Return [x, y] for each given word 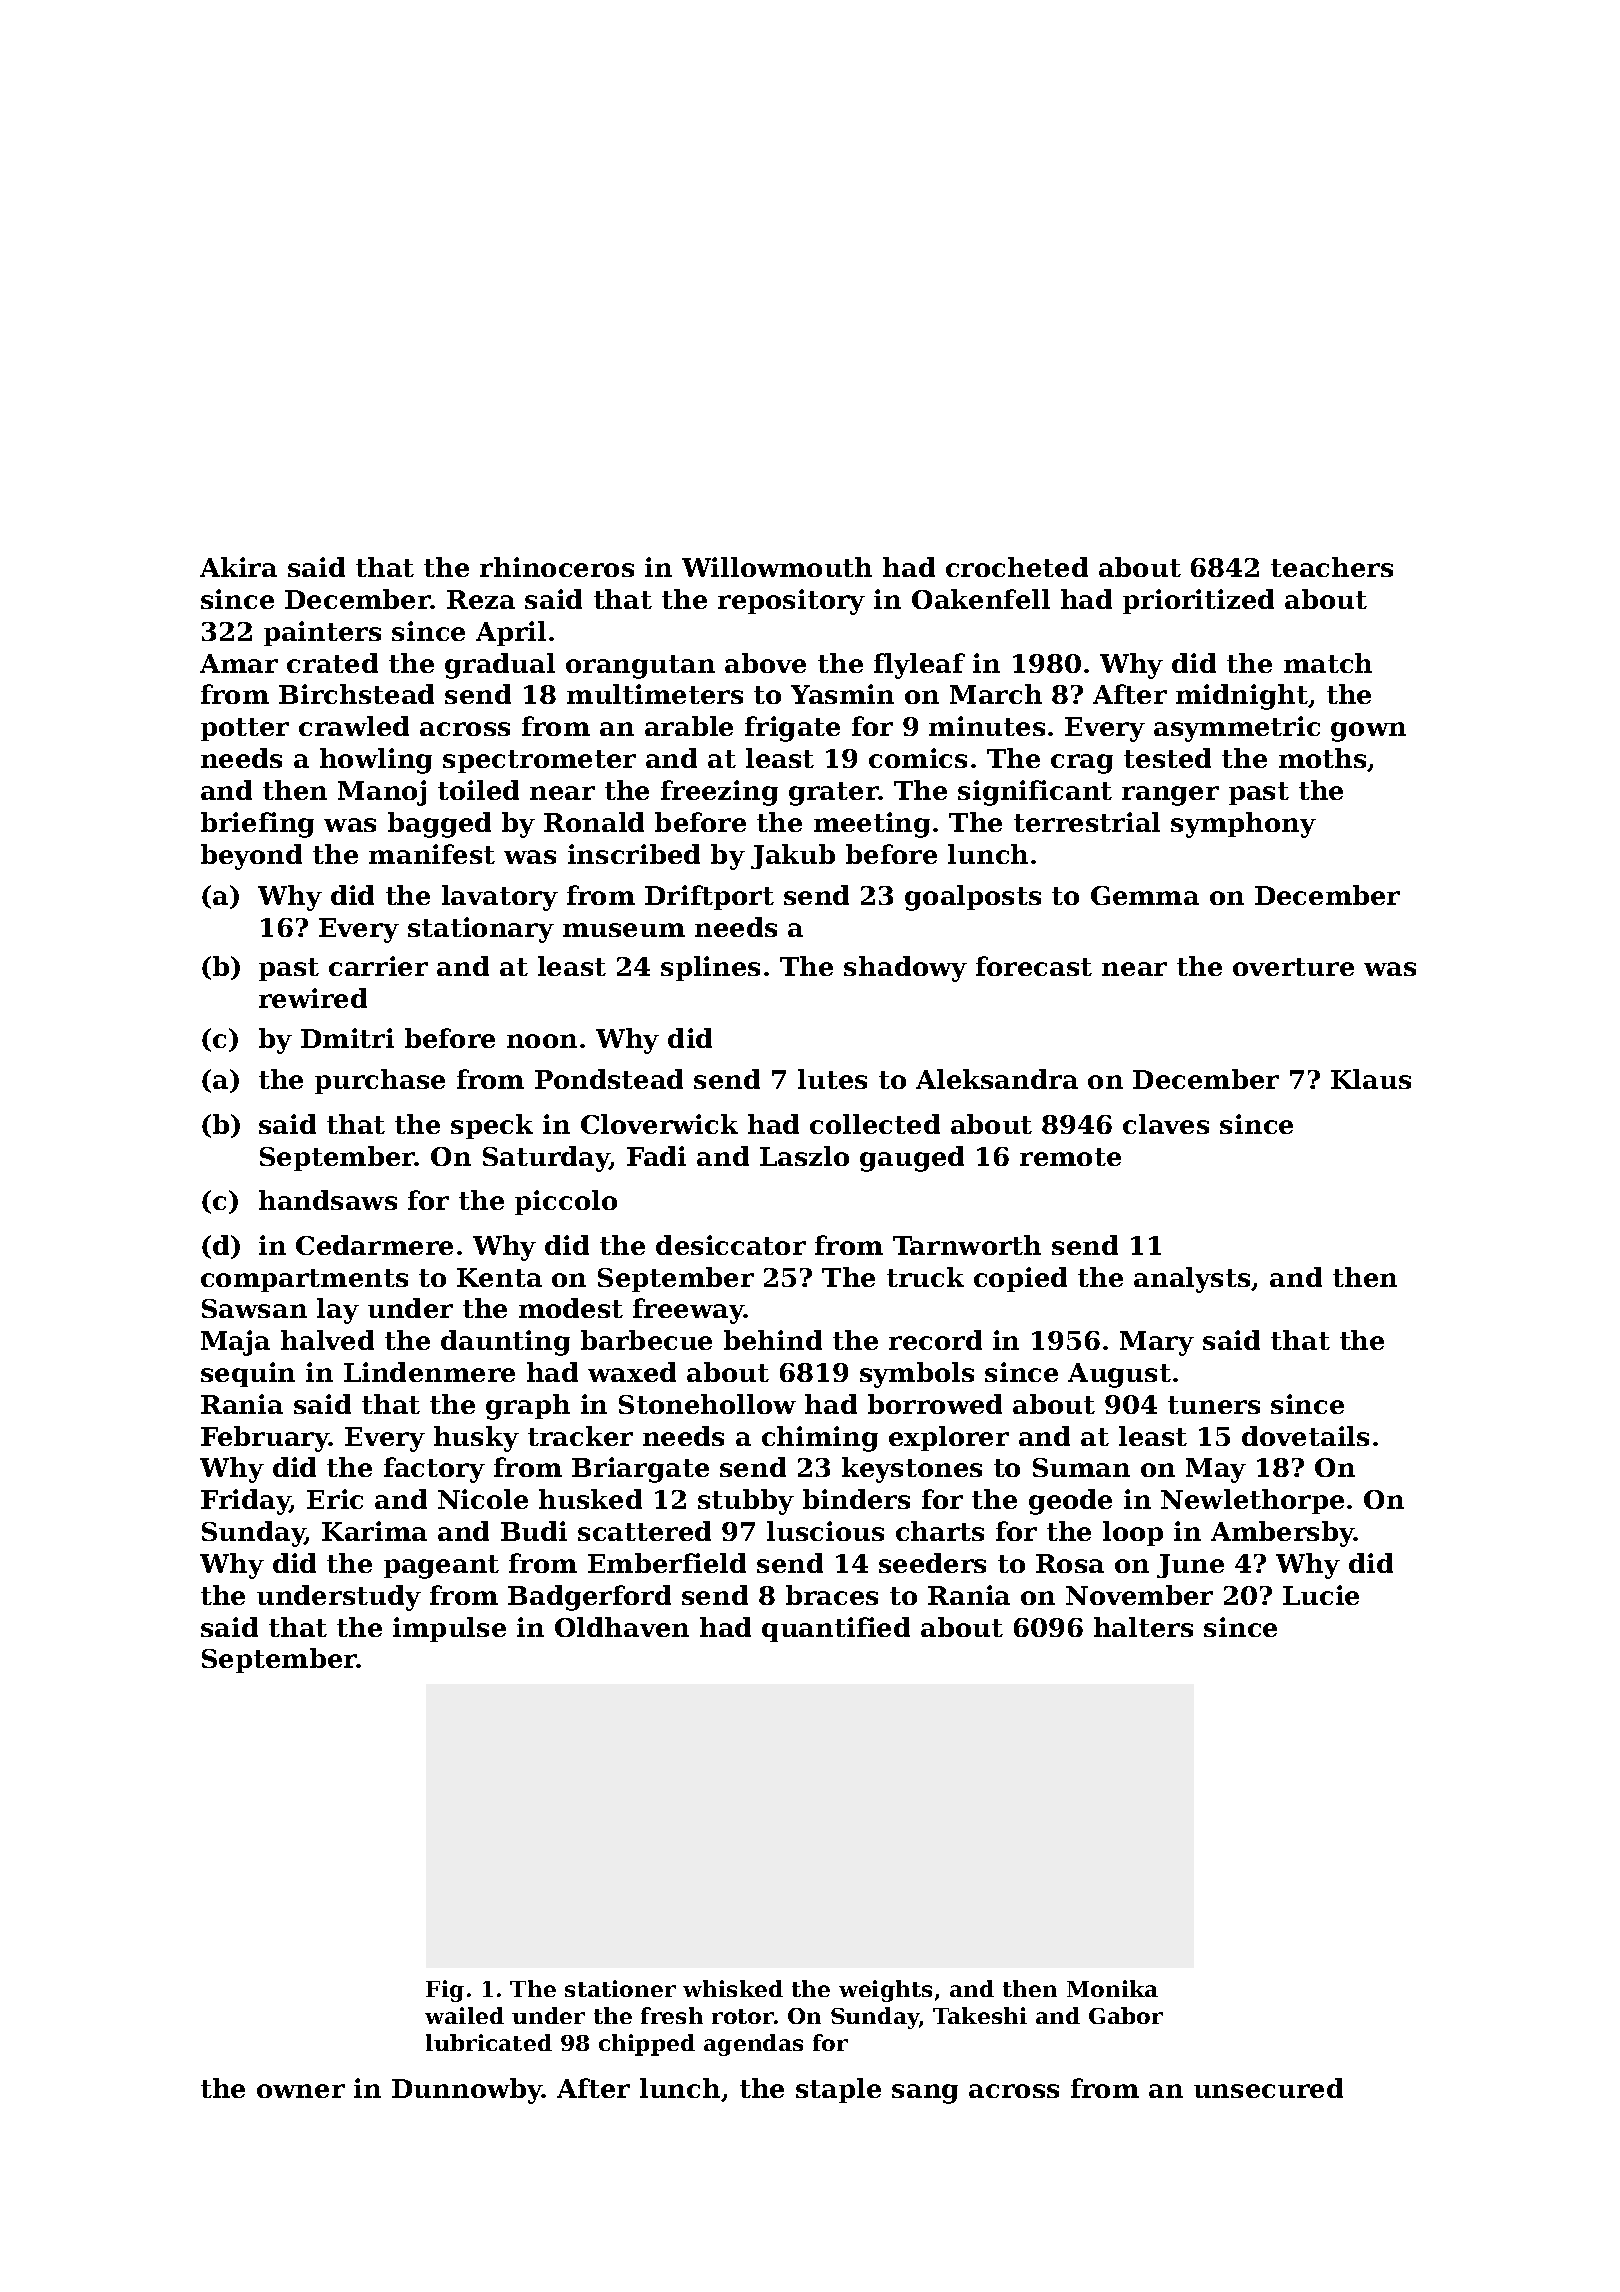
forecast [1034, 966]
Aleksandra [997, 1079]
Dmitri [347, 1038]
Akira [238, 567]
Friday [246, 1502]
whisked [733, 1988]
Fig [445, 1991]
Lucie [1321, 1595]
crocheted [1017, 567]
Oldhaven [622, 1627]
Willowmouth [777, 567]
